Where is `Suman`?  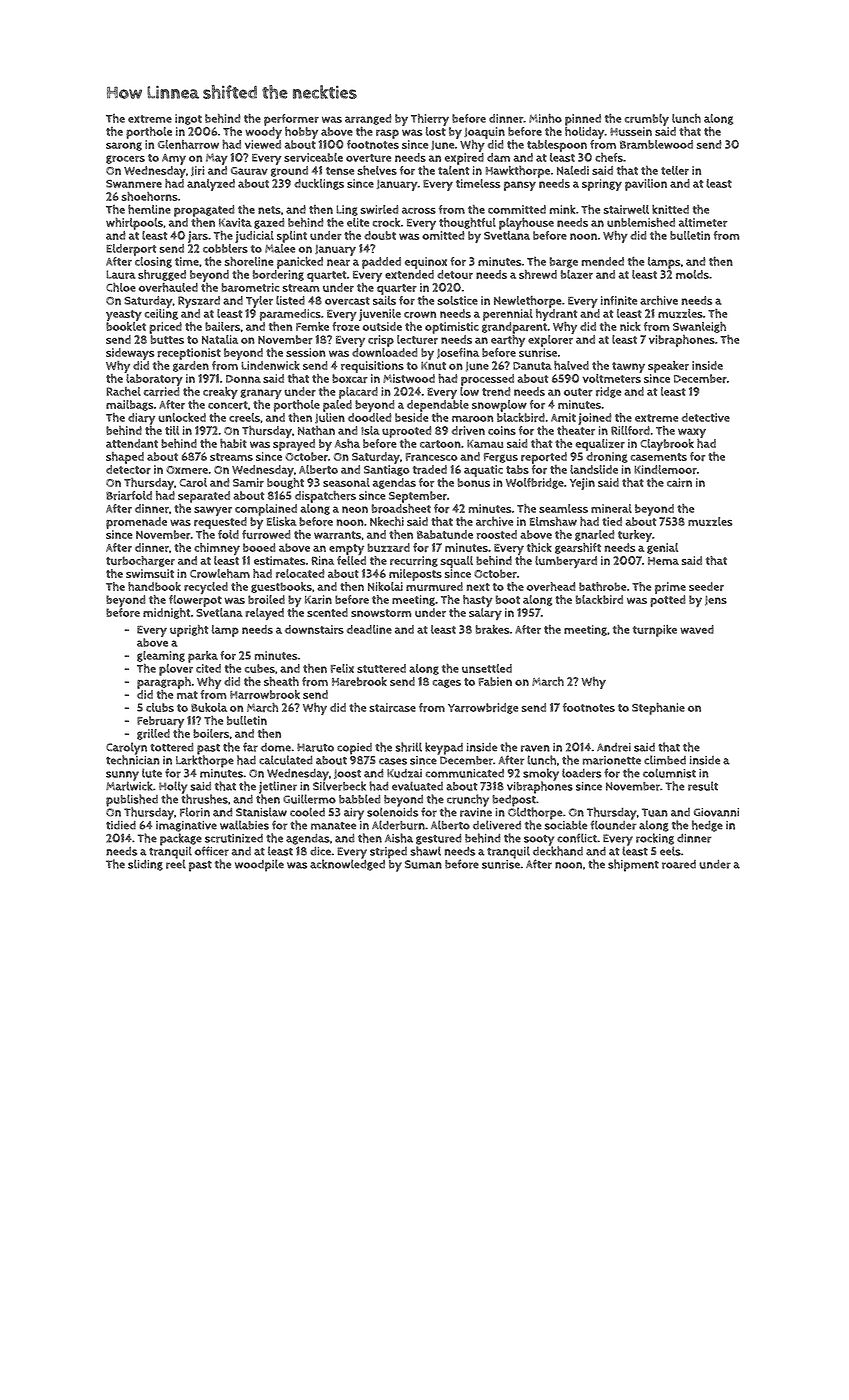
Suman is located at coordinates (423, 864).
